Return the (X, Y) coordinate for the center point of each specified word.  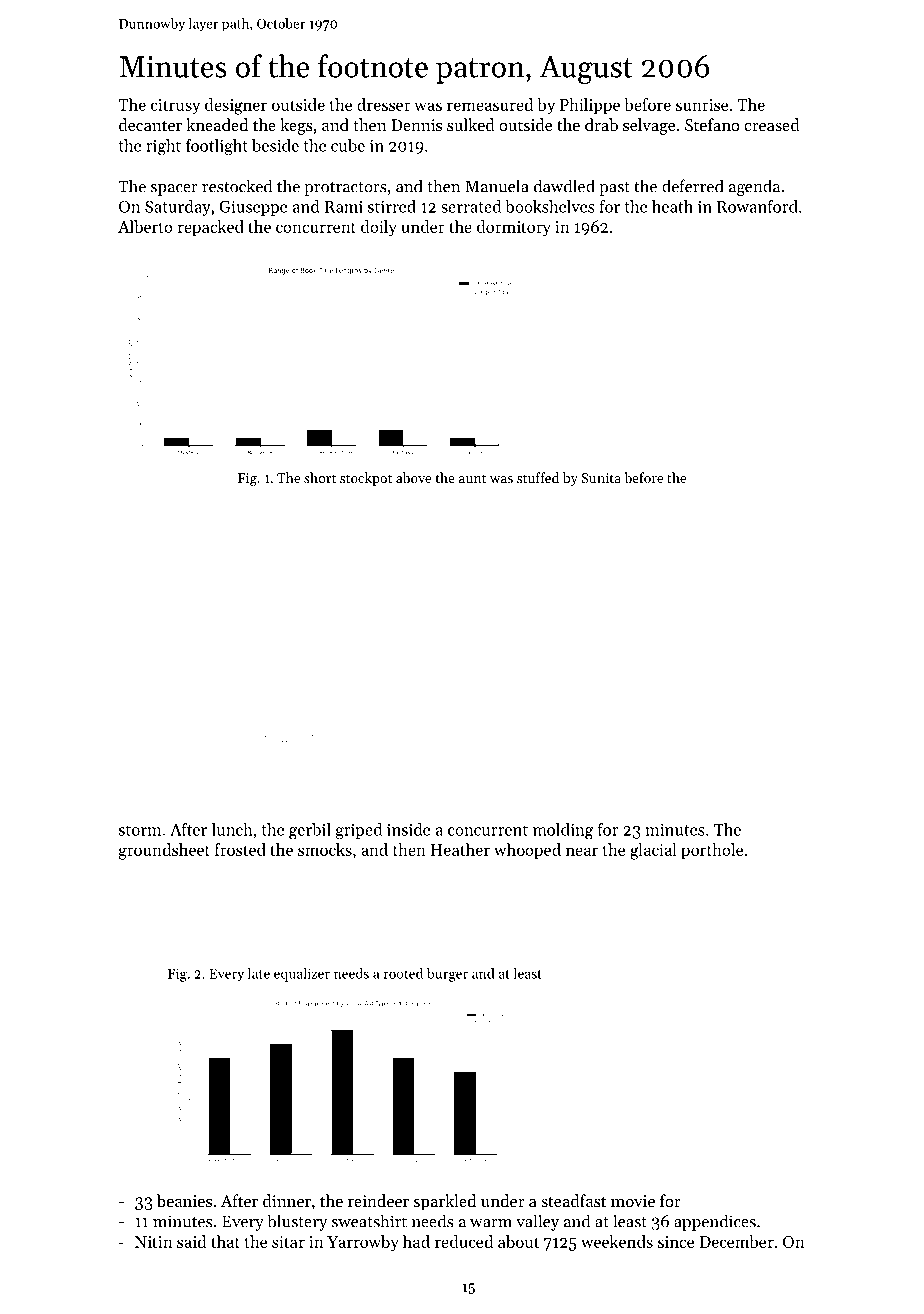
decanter (150, 124)
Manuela (497, 186)
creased (772, 124)
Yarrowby (363, 1243)
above (413, 477)
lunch (232, 829)
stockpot (366, 479)
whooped (527, 851)
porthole (712, 851)
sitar (288, 1242)
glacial (653, 851)
